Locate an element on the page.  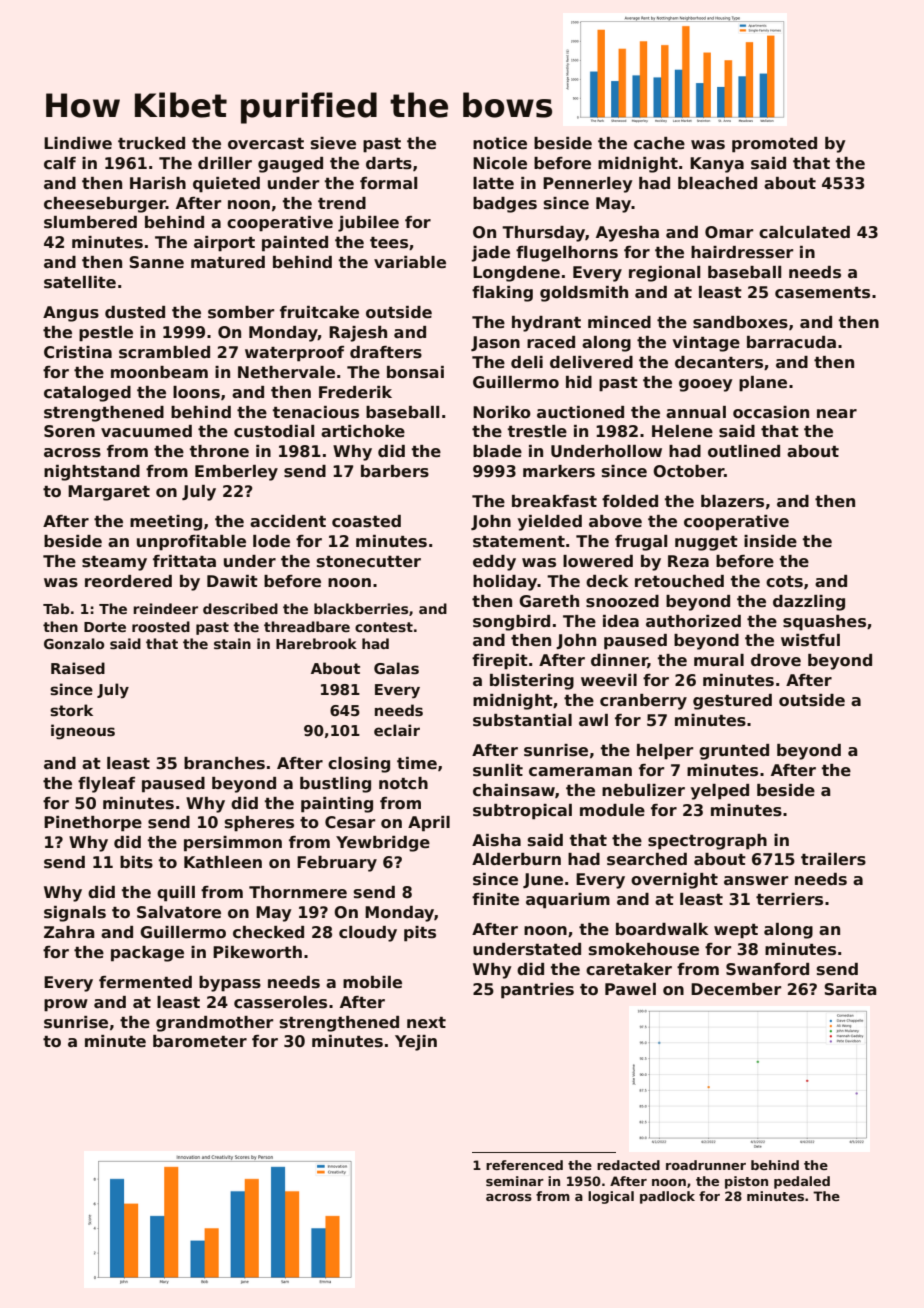
promoted is located at coordinates (774, 145).
